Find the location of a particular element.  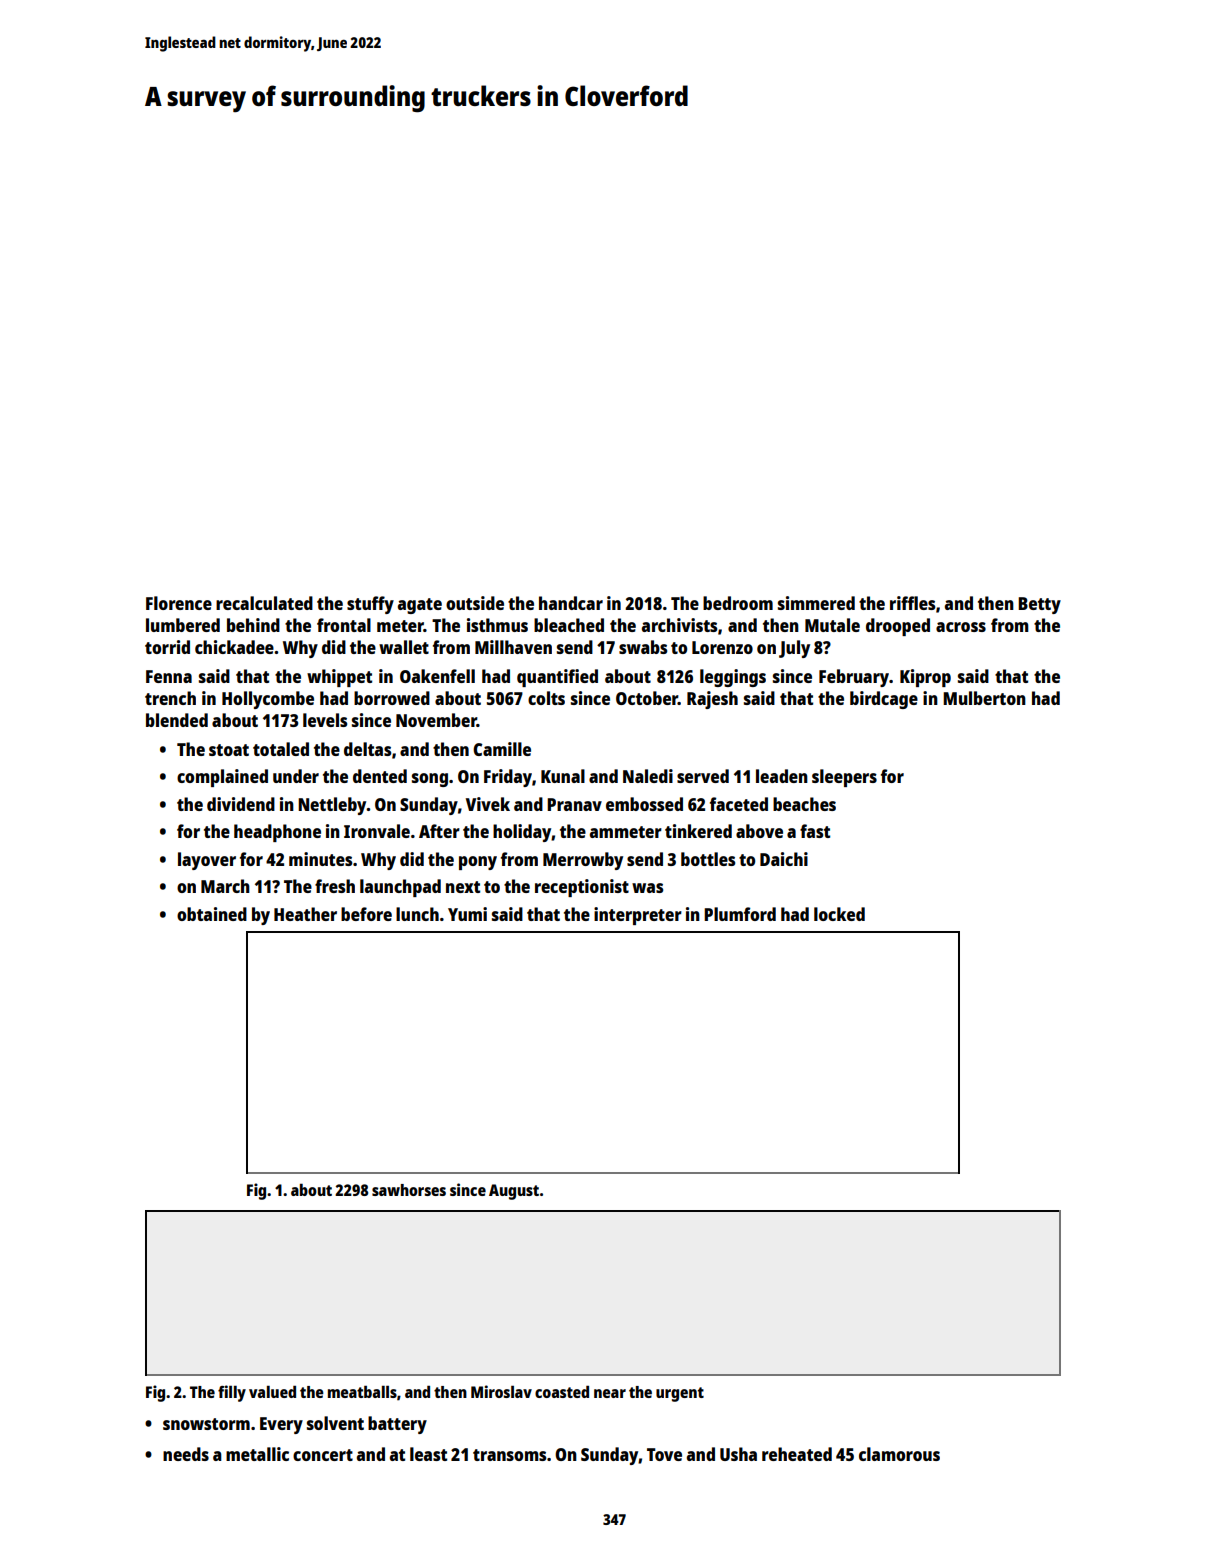

birdcage is located at coordinates (884, 700).
